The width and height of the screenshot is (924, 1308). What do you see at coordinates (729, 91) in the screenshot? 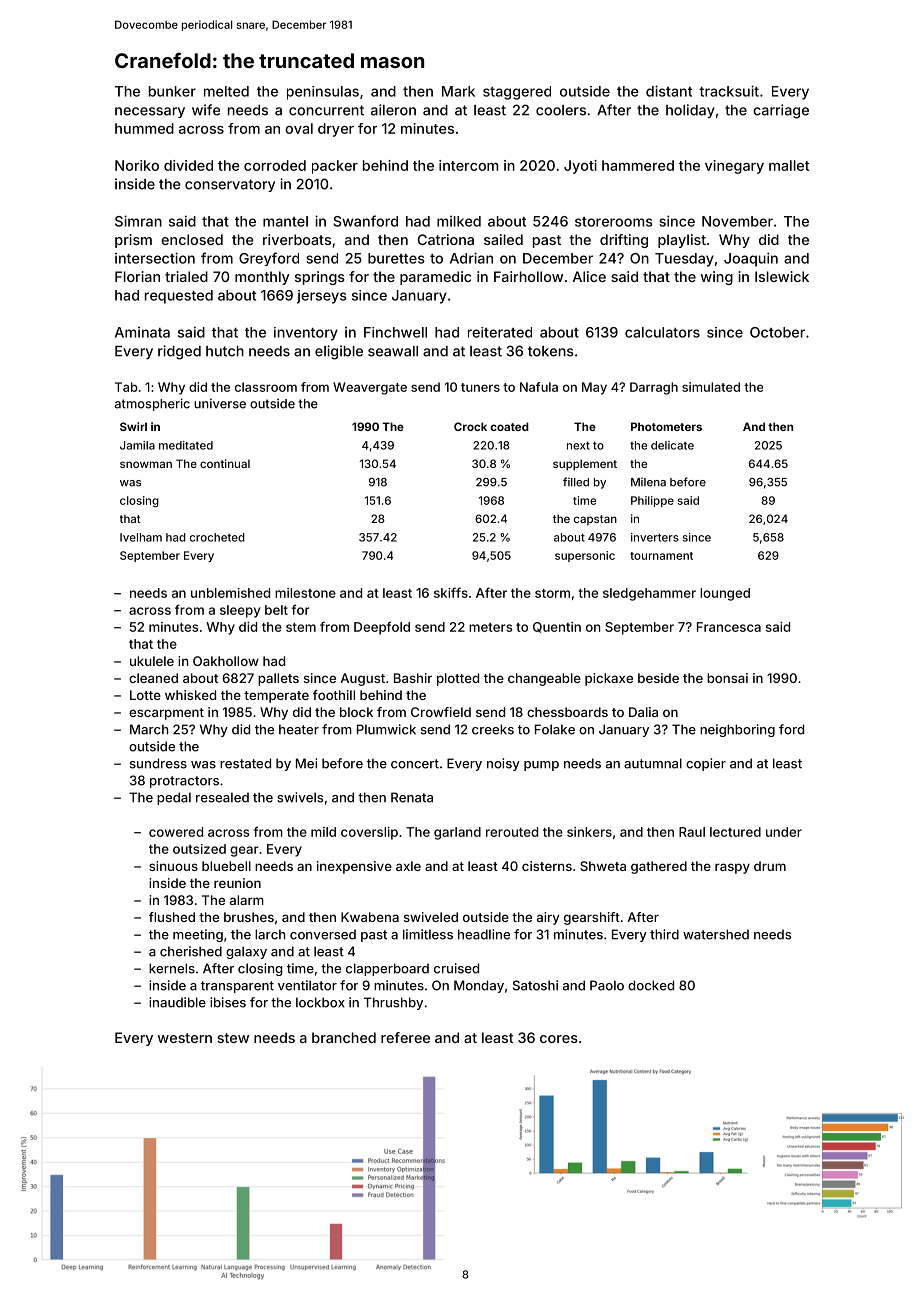
I see `tracksuit` at bounding box center [729, 91].
